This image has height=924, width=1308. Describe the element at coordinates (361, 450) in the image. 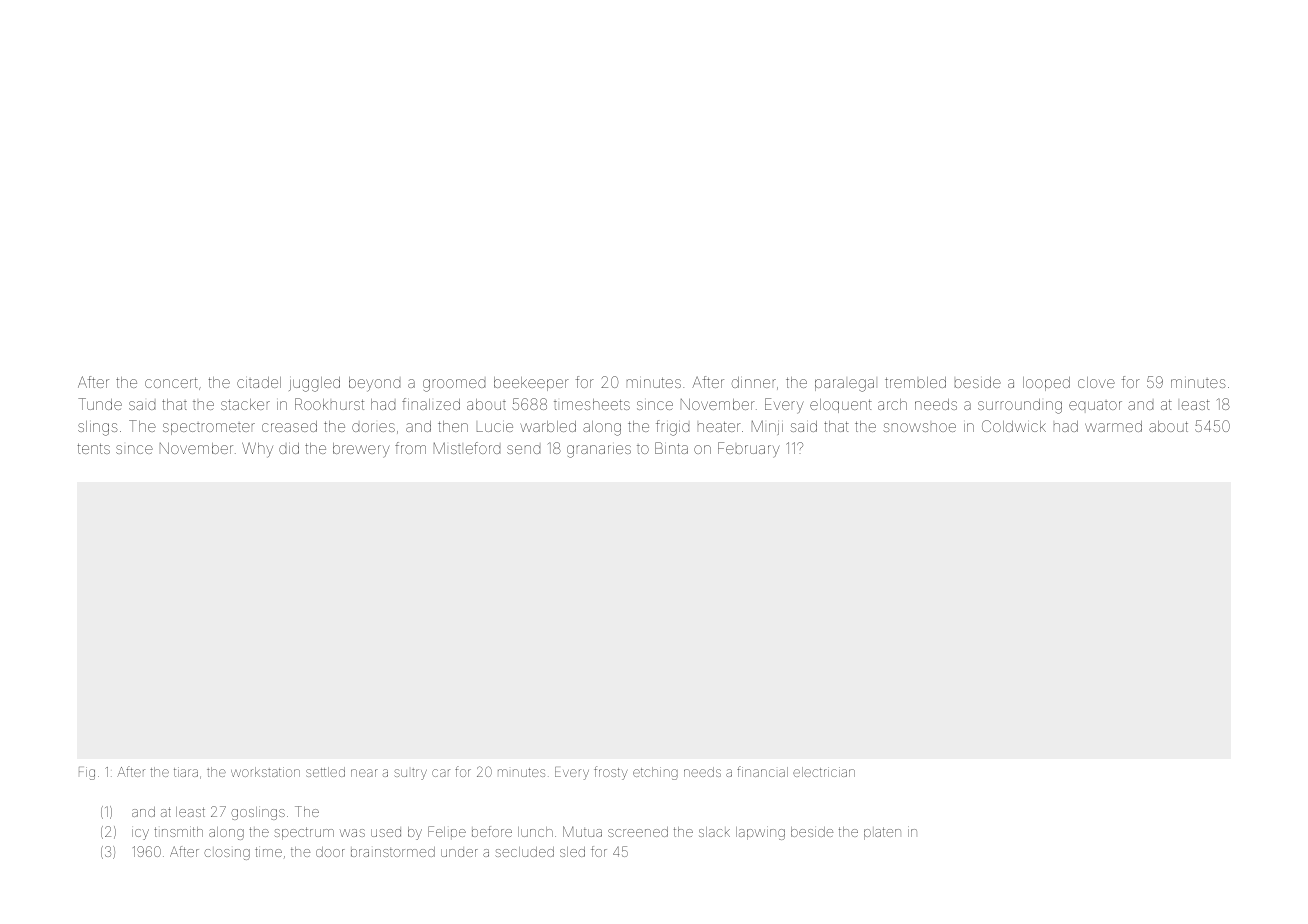

I see `brewery` at that location.
